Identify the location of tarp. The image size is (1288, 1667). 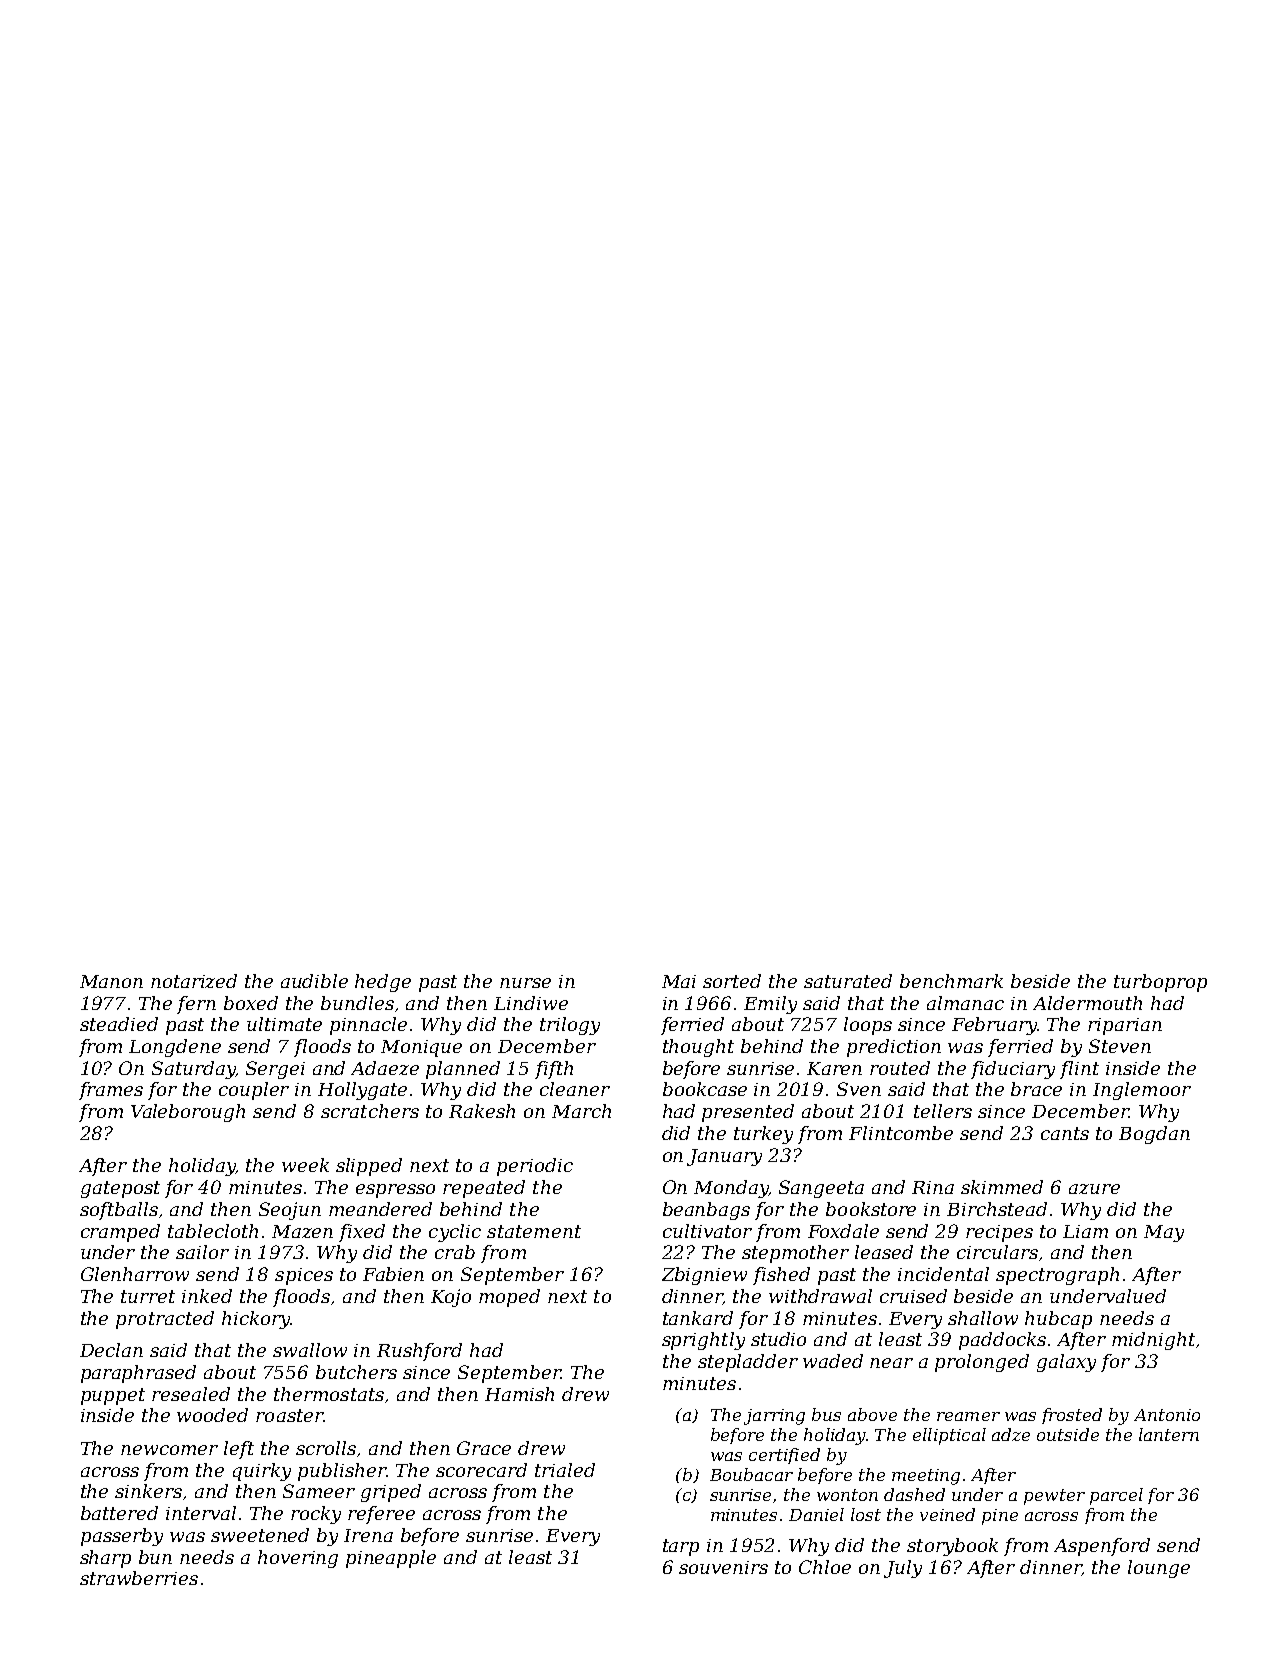
(681, 1547).
